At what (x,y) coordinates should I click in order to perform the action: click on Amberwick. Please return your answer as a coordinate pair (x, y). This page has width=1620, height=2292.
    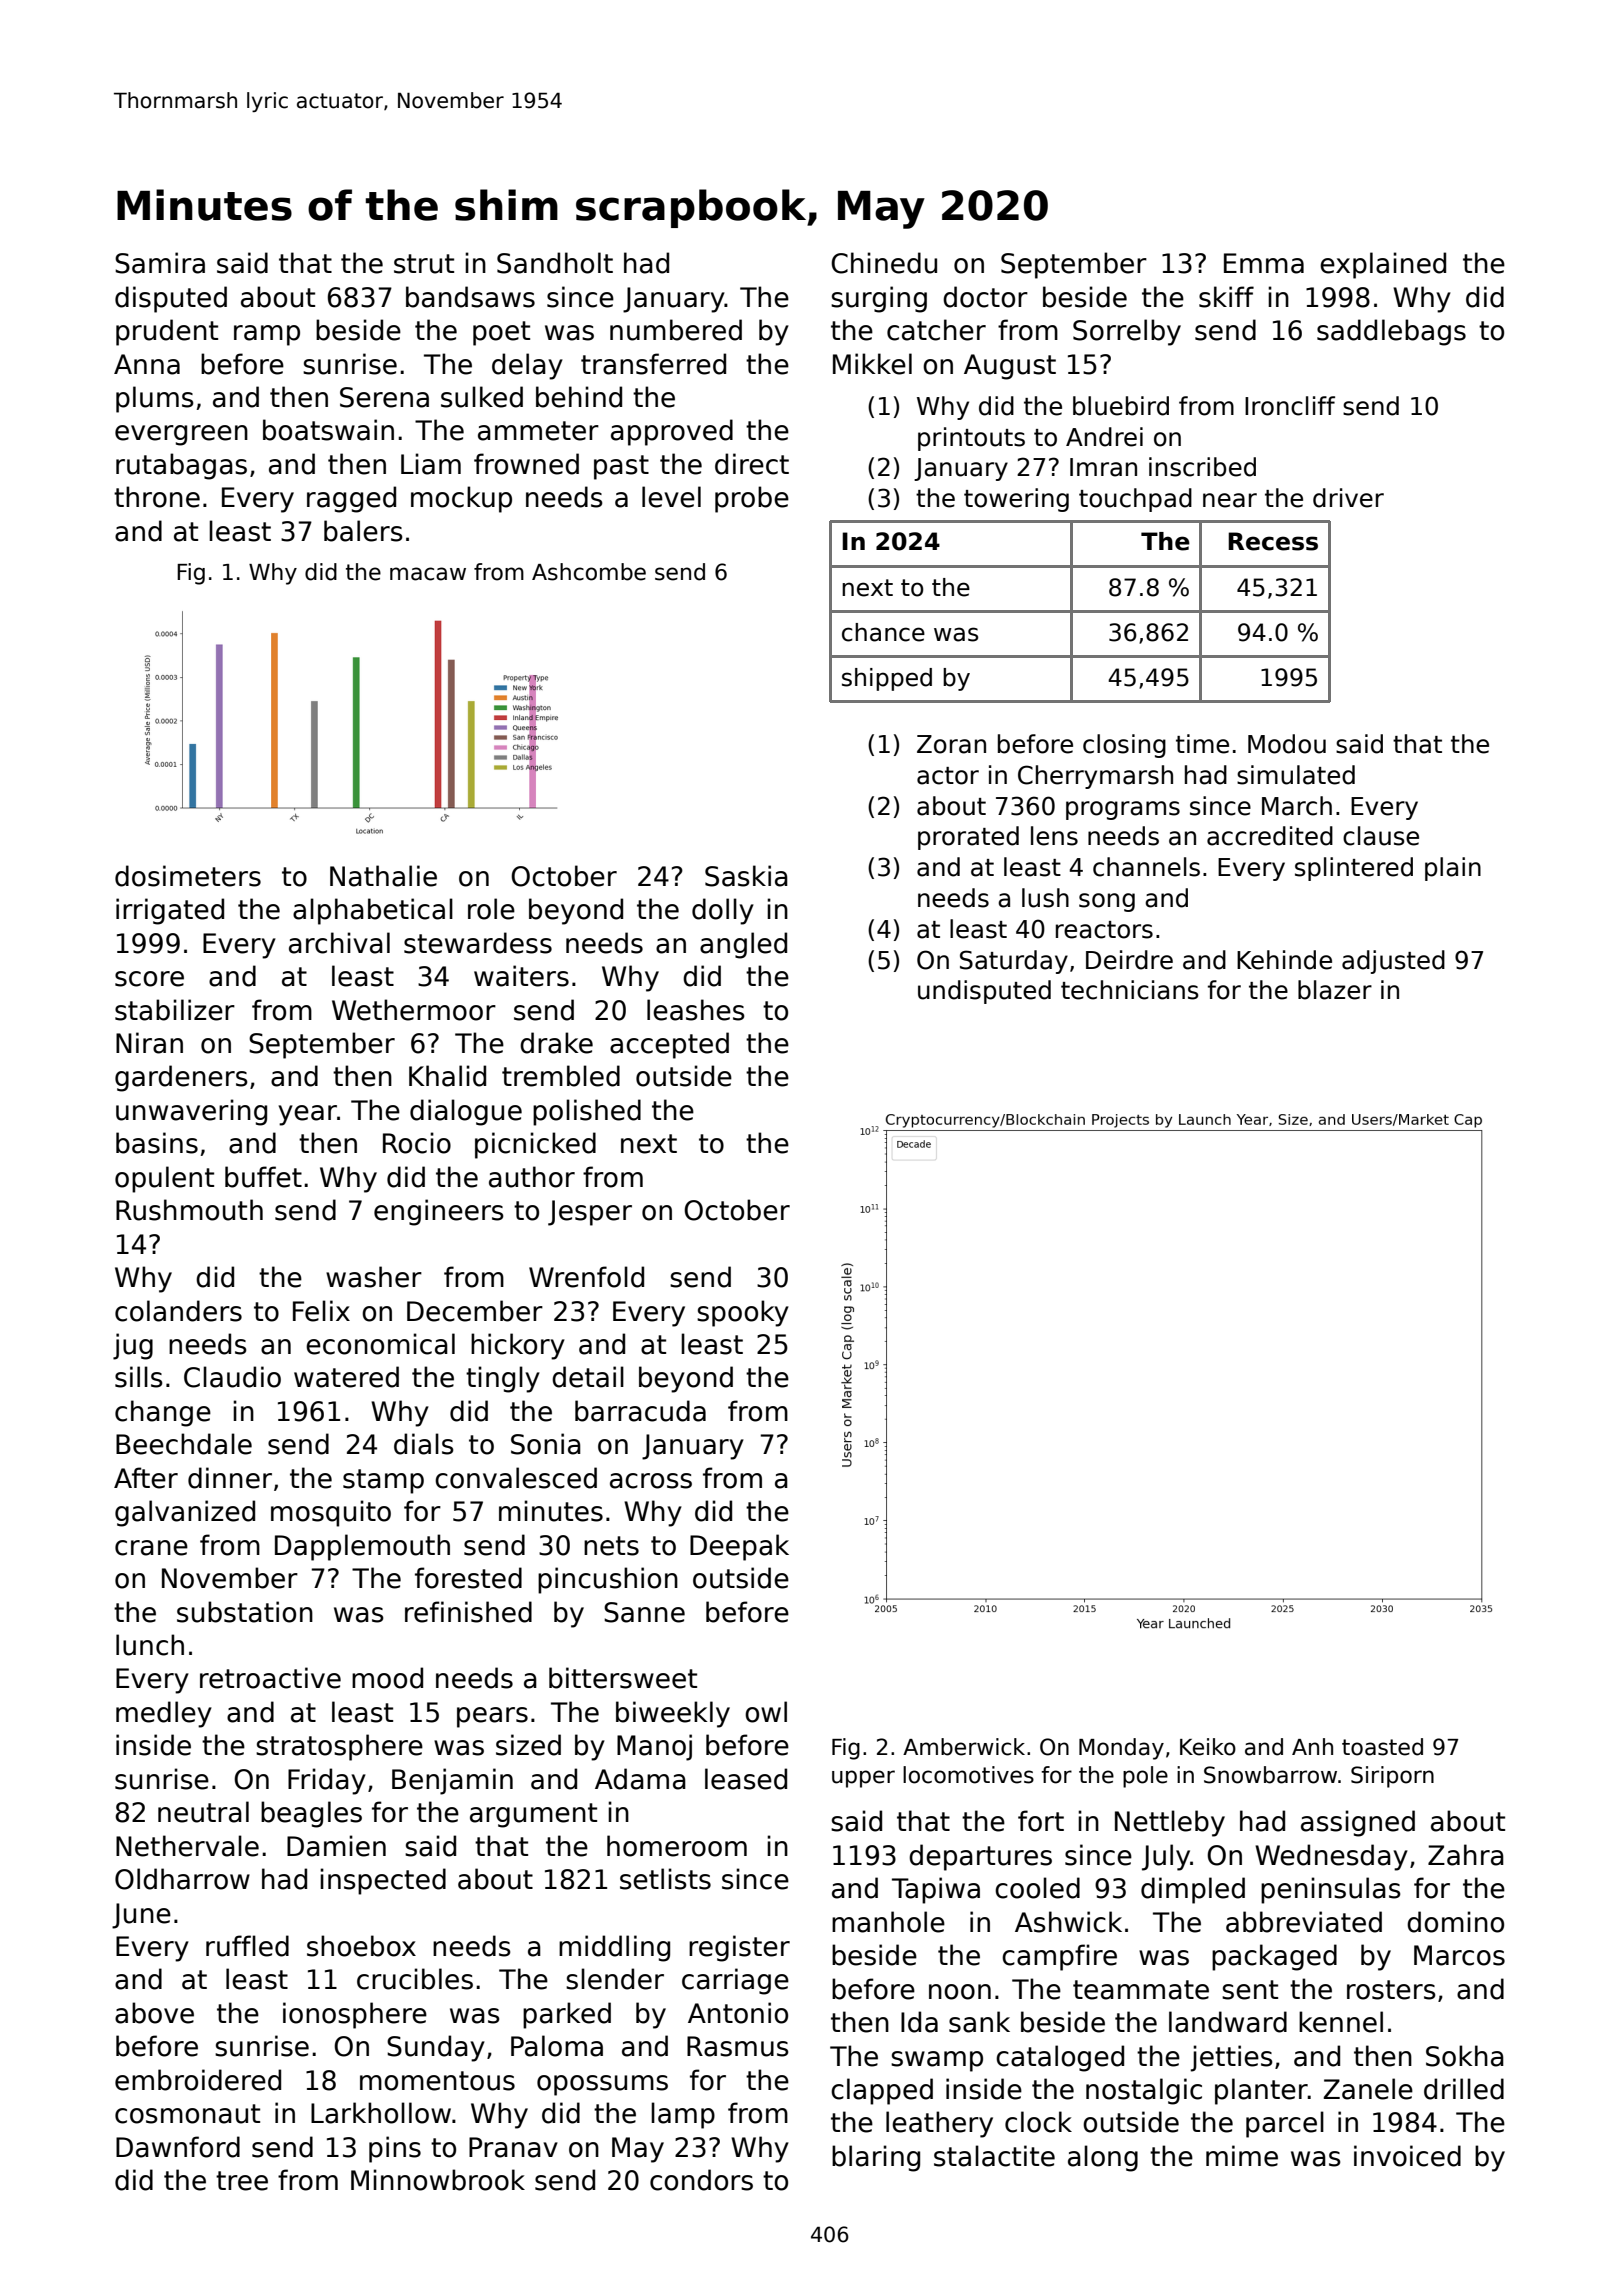
    Looking at the image, I should click on (964, 1747).
